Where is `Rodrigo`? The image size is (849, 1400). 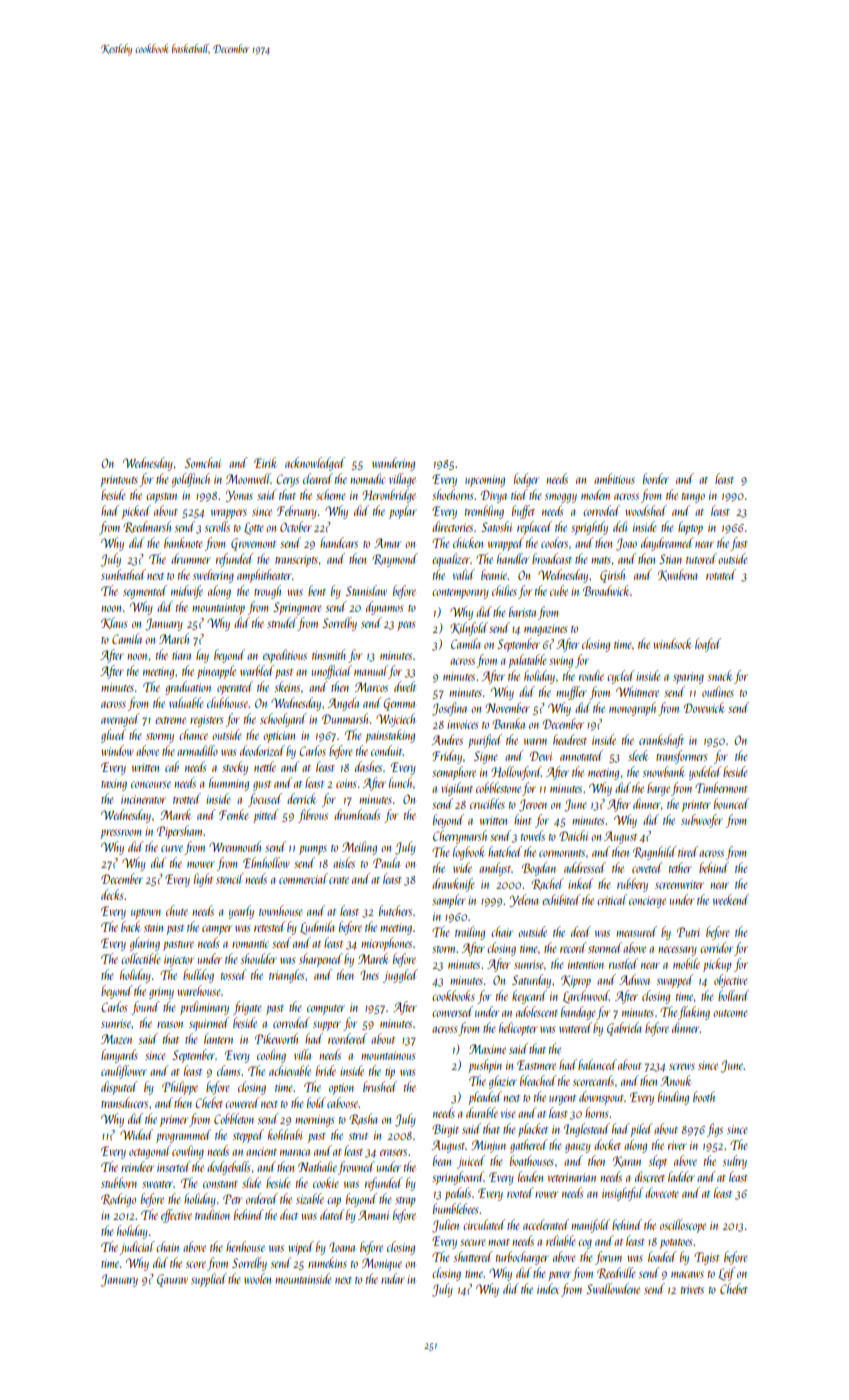 Rodrigo is located at coordinates (118, 1200).
